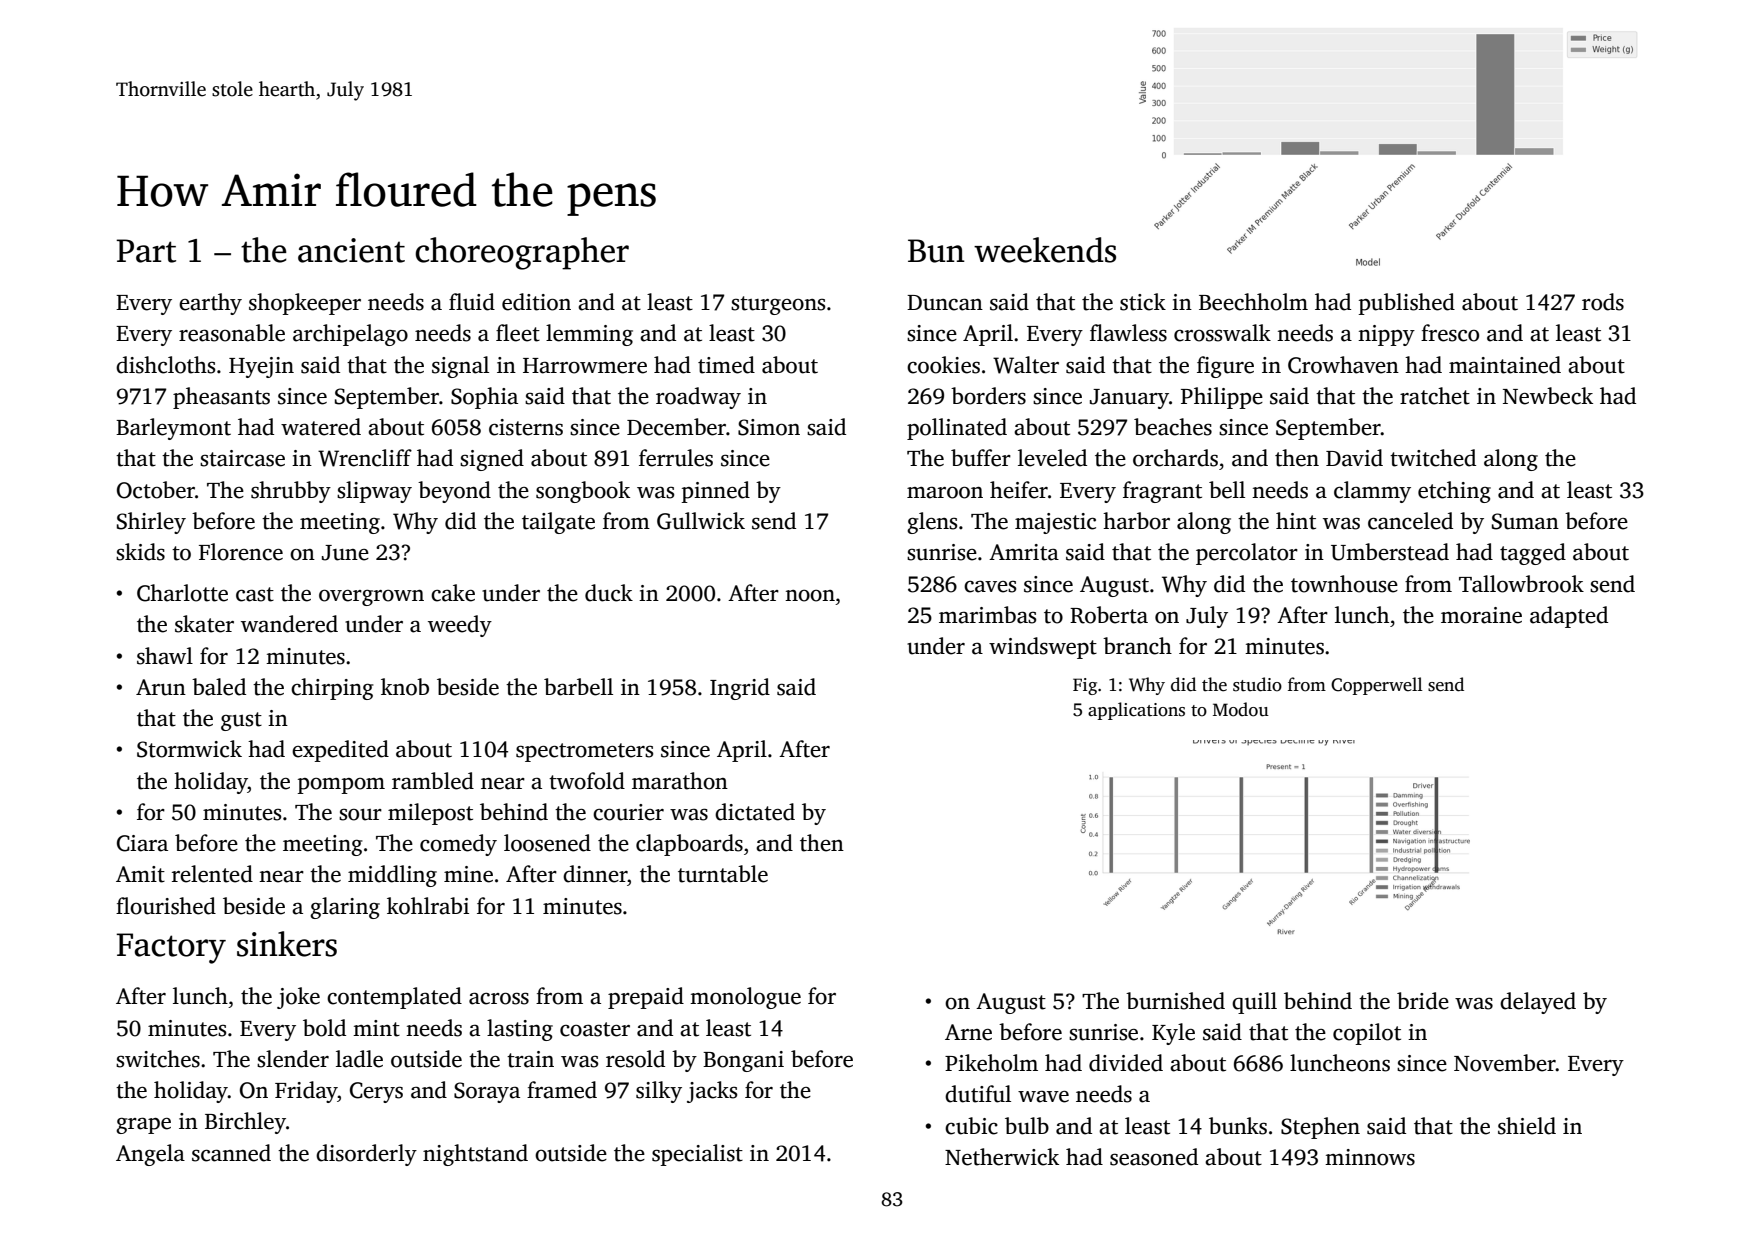  Describe the element at coordinates (680, 781) in the screenshot. I see `marathon` at that location.
